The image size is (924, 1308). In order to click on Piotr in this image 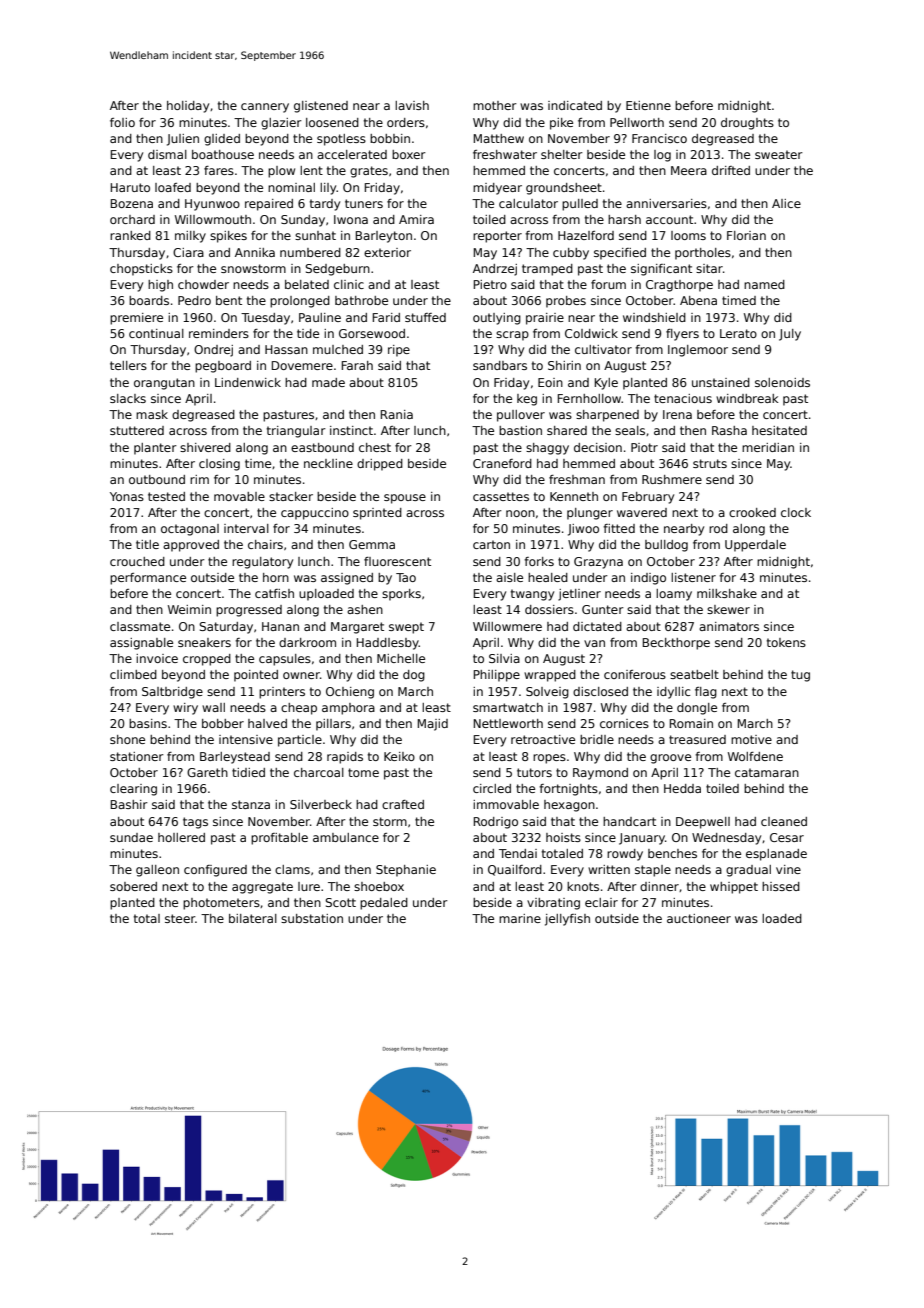, I will do `click(644, 447)`.
